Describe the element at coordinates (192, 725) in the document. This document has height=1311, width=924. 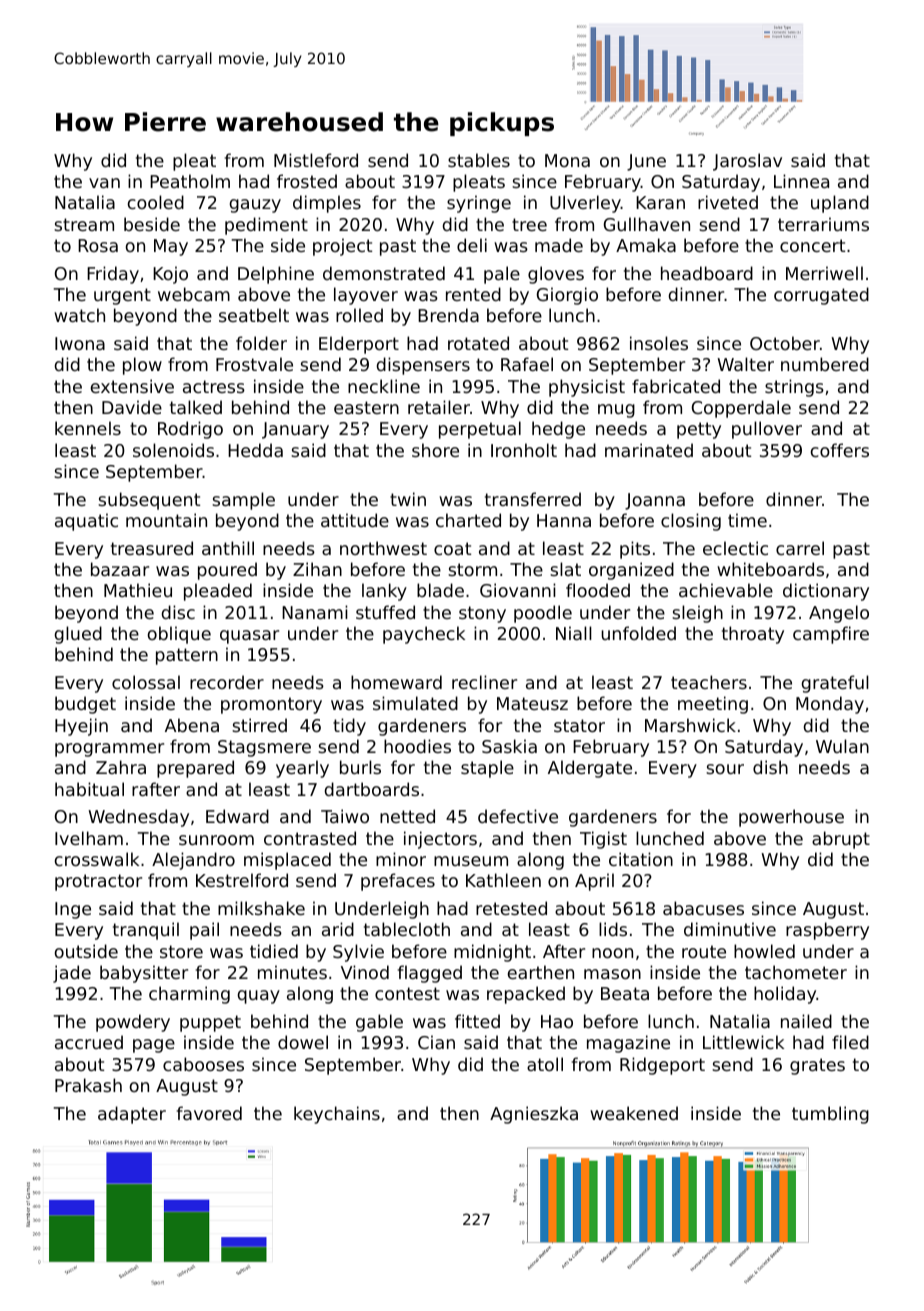
I see `Abena` at that location.
